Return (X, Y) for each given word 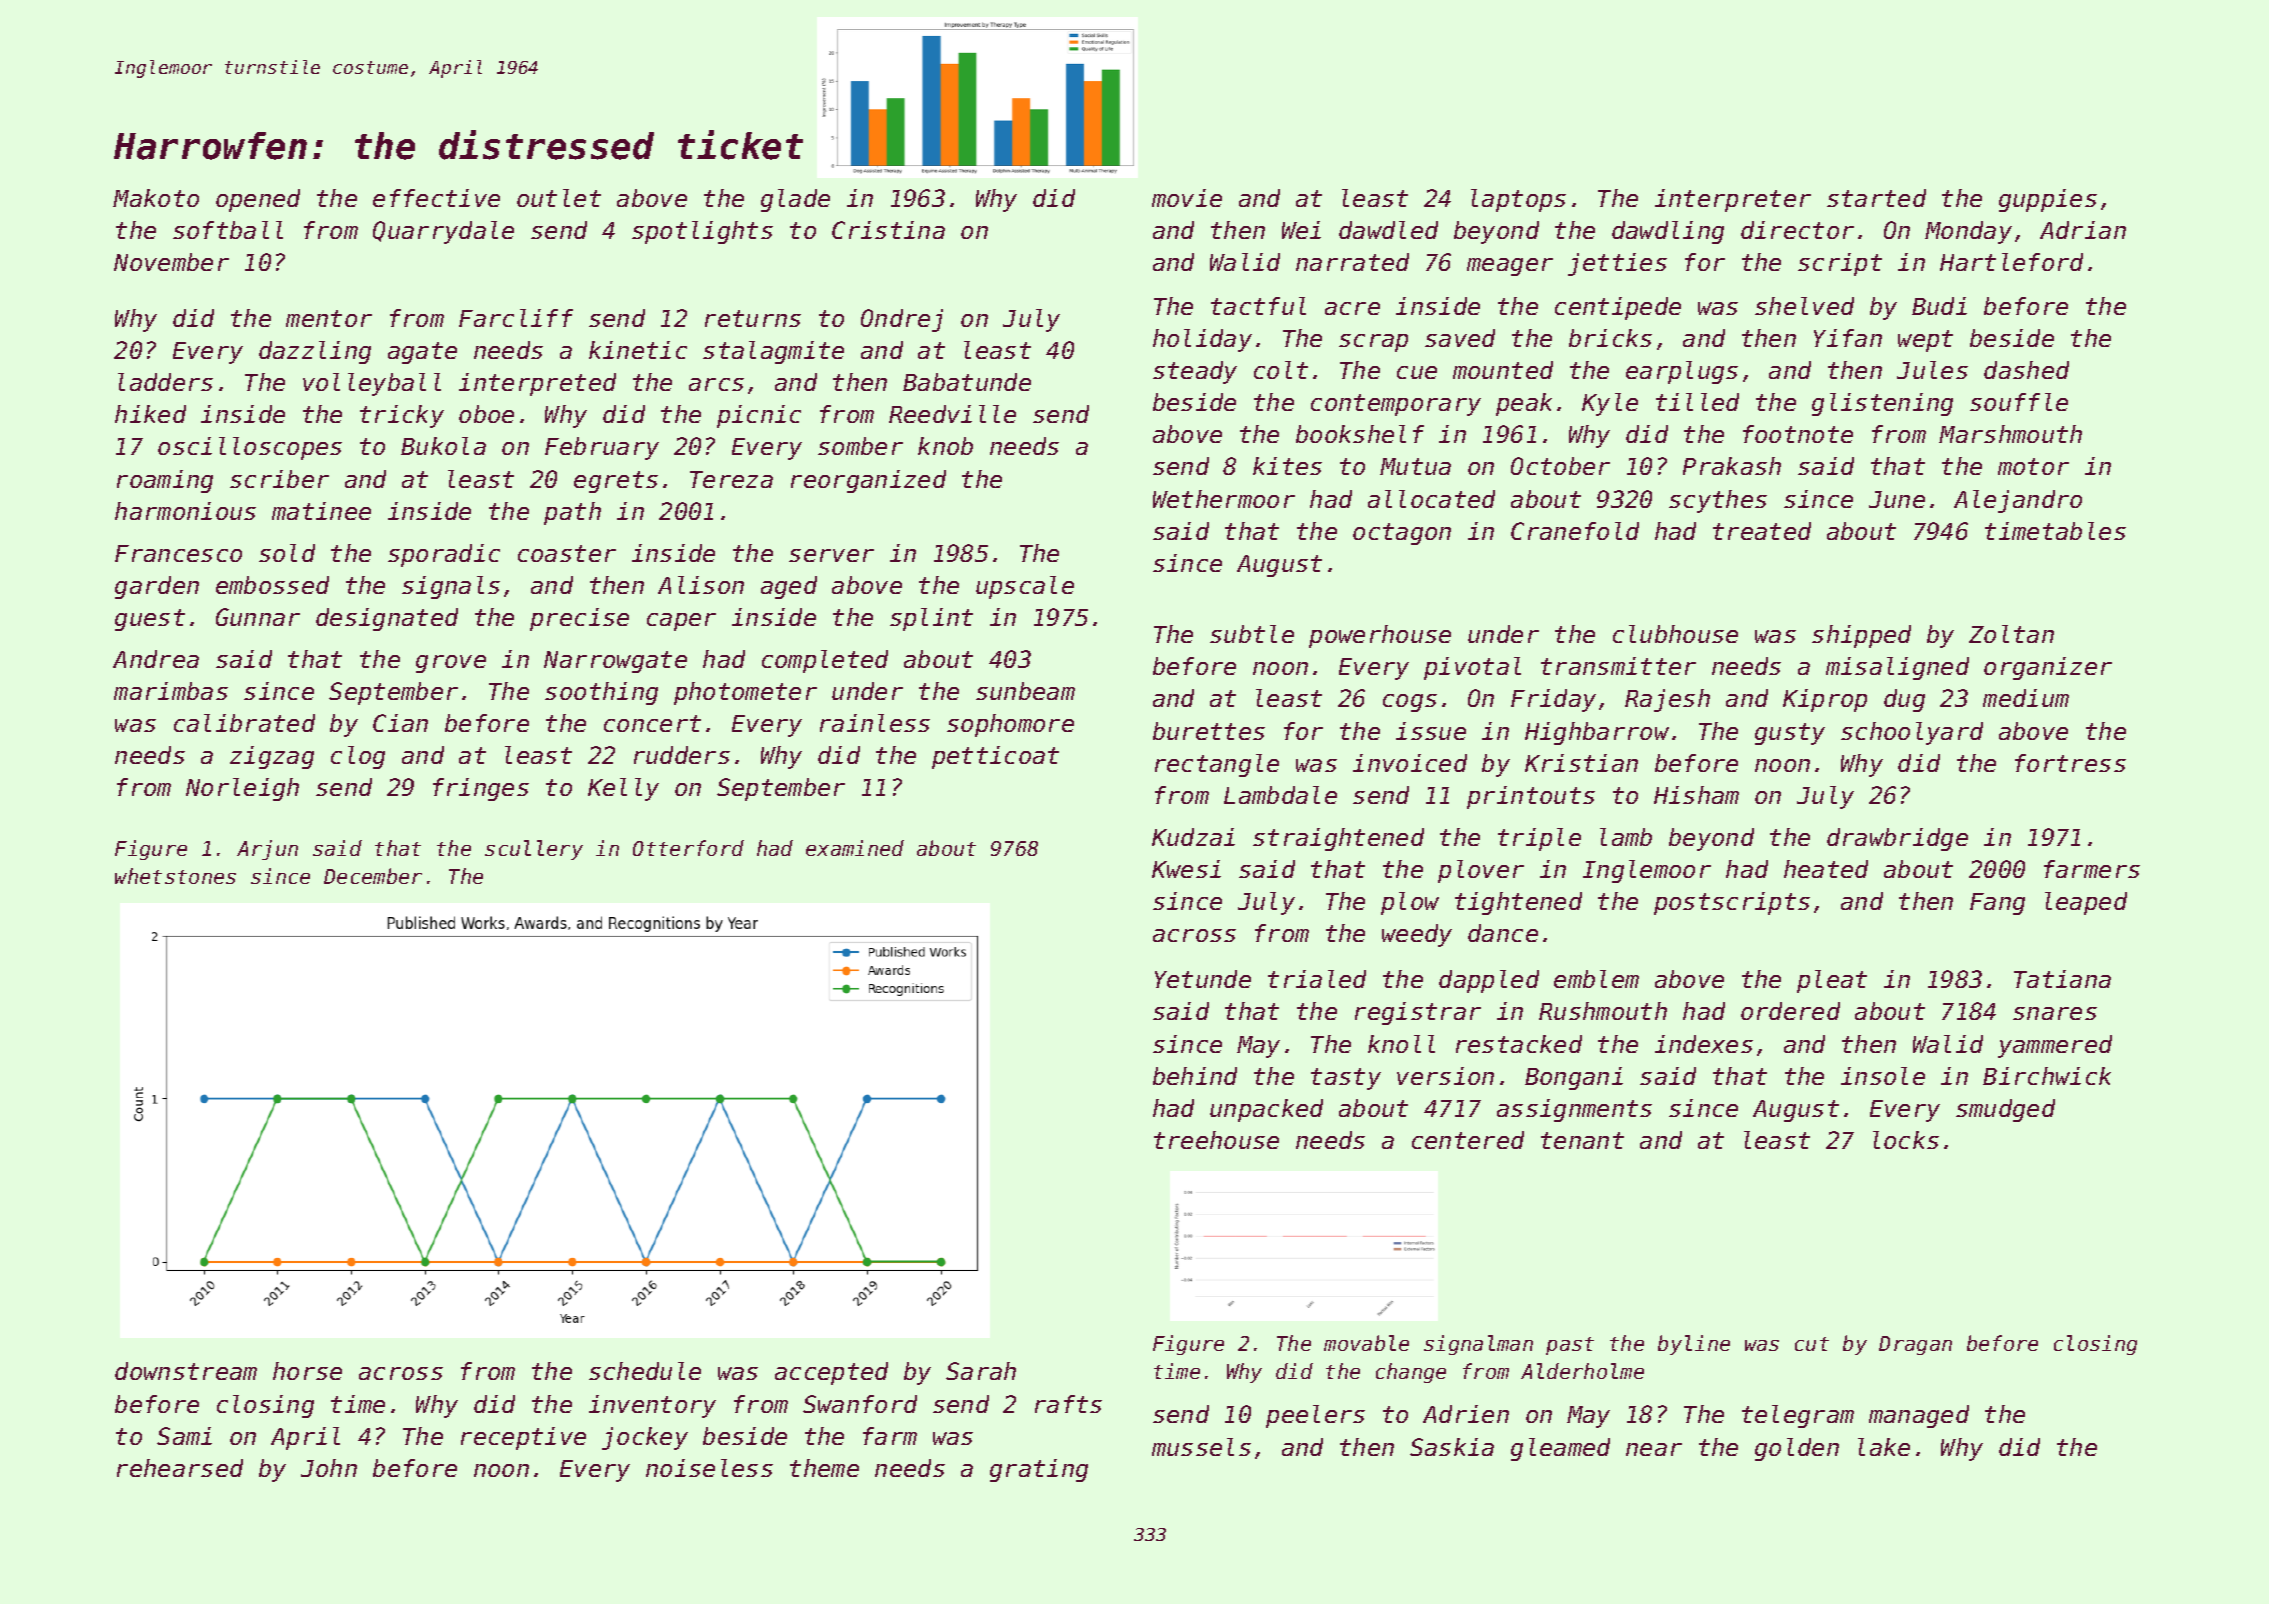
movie (1187, 198)
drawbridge (1897, 839)
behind (1195, 1076)
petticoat (995, 757)
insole (1883, 1076)
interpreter (1733, 200)
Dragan (1915, 1345)
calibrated (244, 723)
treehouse (1216, 1140)
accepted (831, 1373)
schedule (645, 1371)
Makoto (156, 198)
